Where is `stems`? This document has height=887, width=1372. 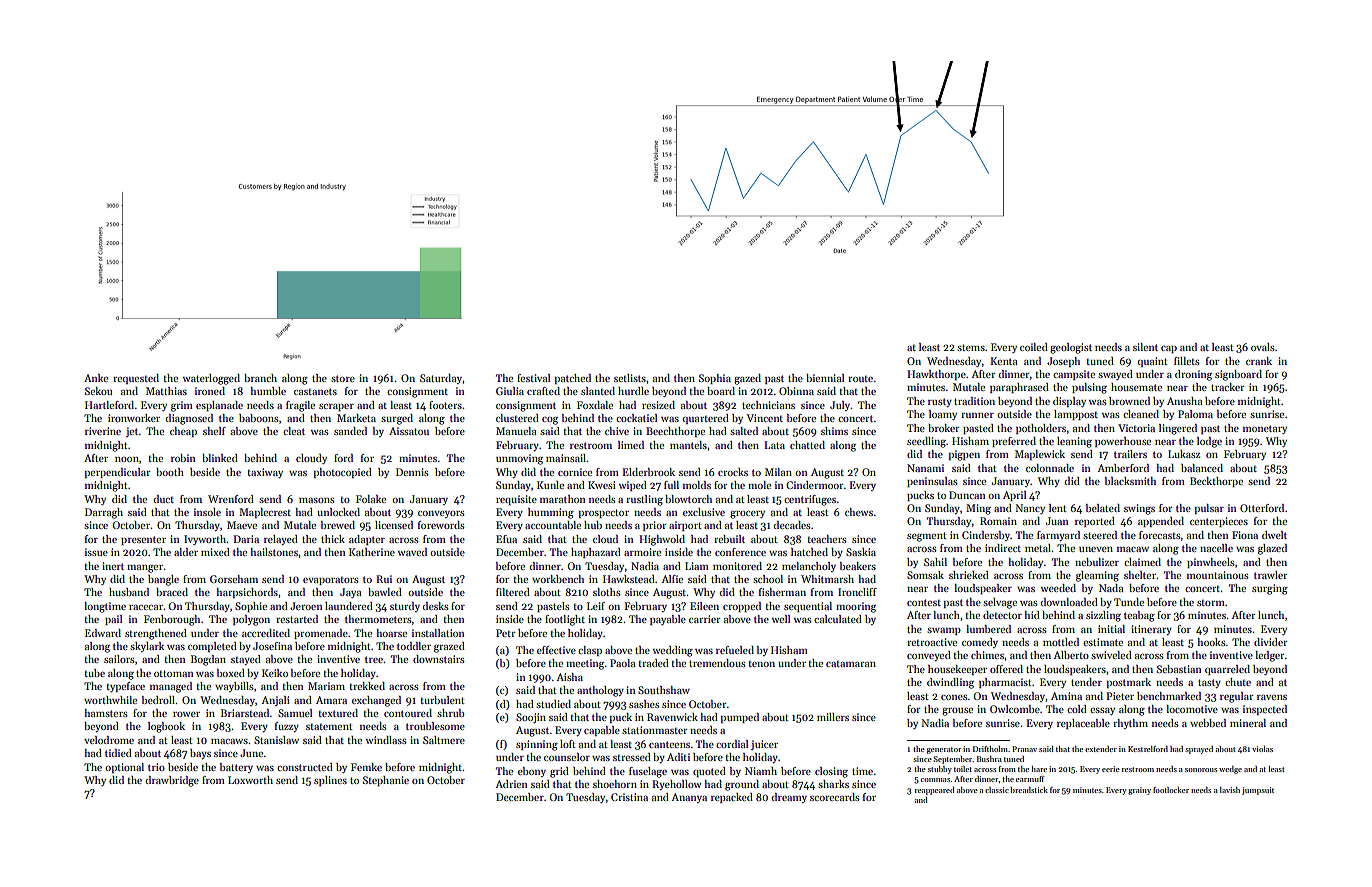 stems is located at coordinates (971, 347).
